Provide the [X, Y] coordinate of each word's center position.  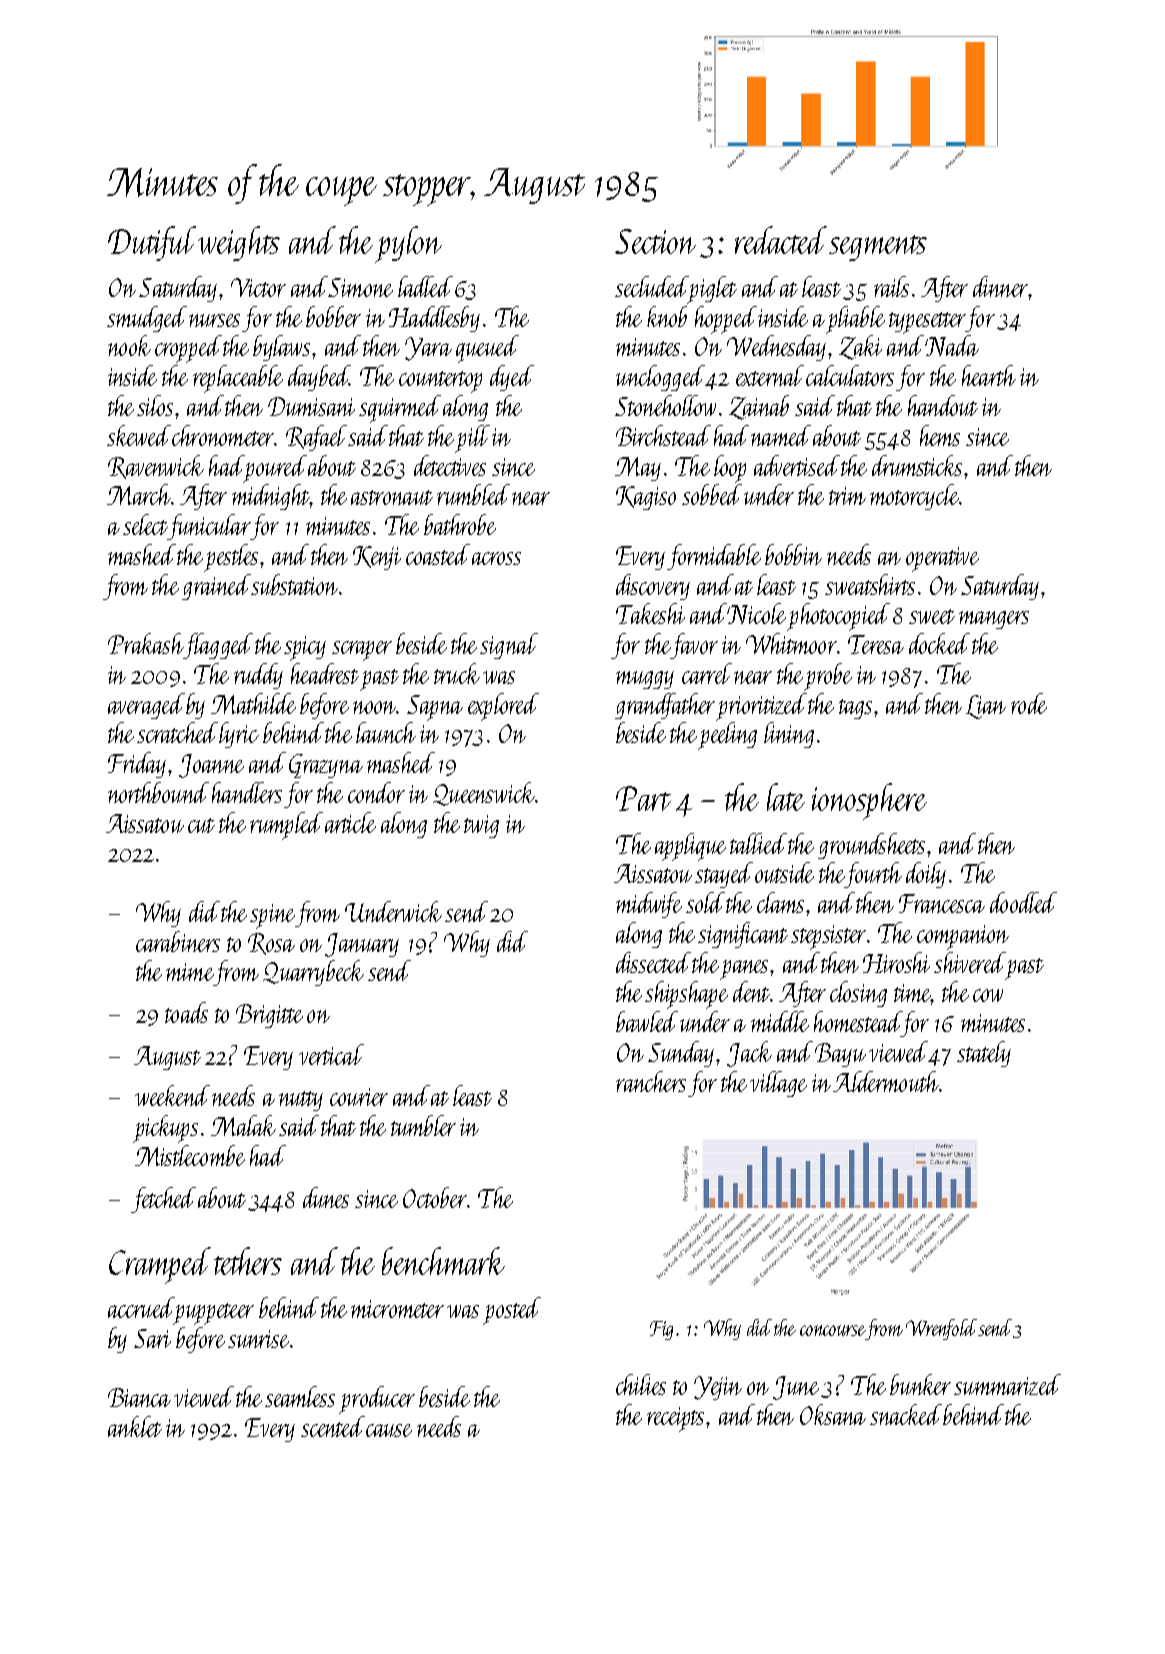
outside [784, 872]
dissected [653, 962]
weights [239, 243]
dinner [1000, 286]
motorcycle [914, 497]
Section [655, 241]
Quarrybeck [313, 973]
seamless [300, 1396]
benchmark [443, 1261]
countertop [440, 382]
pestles [231, 558]
